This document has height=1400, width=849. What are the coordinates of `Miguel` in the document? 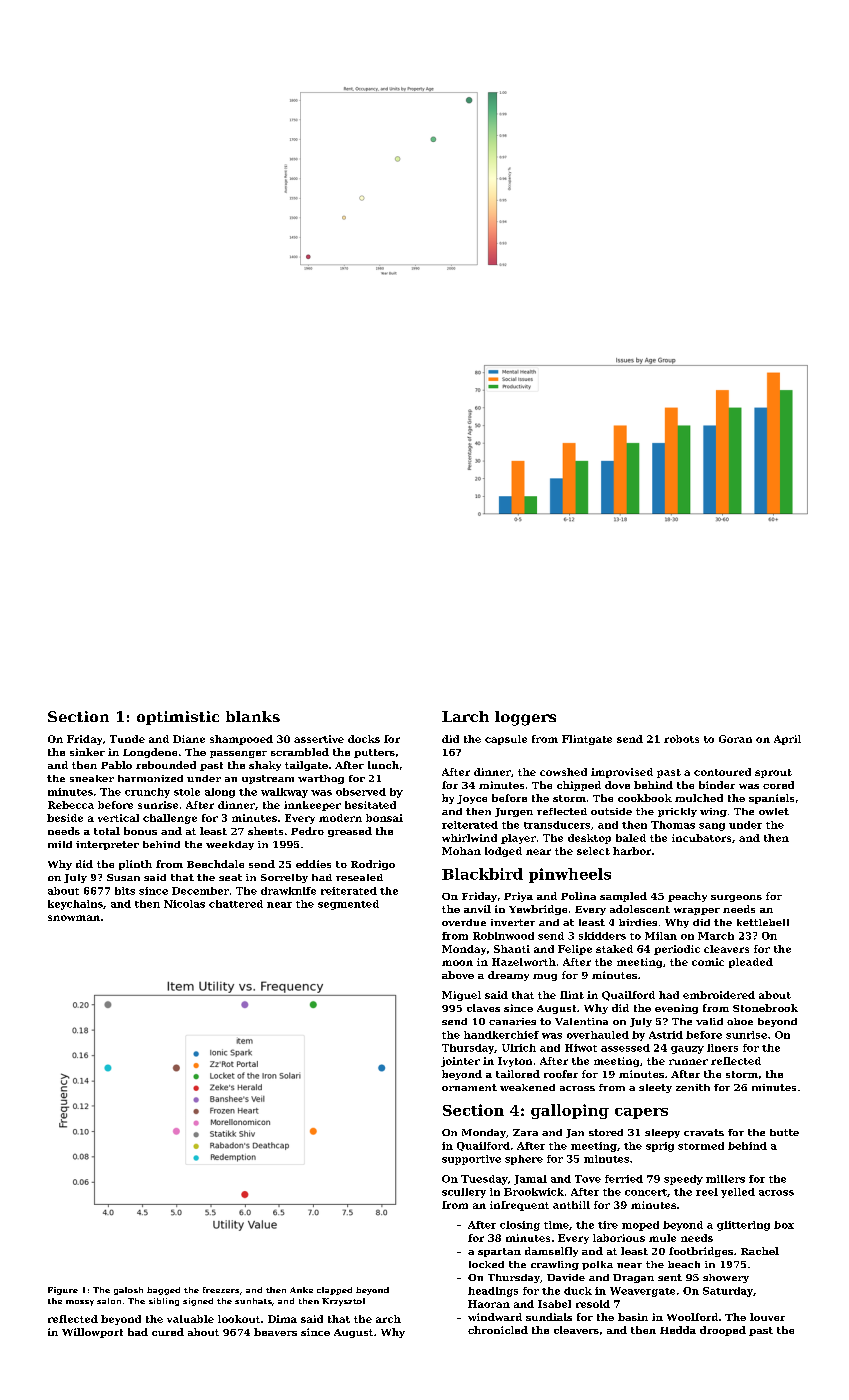 It's located at (461, 996).
